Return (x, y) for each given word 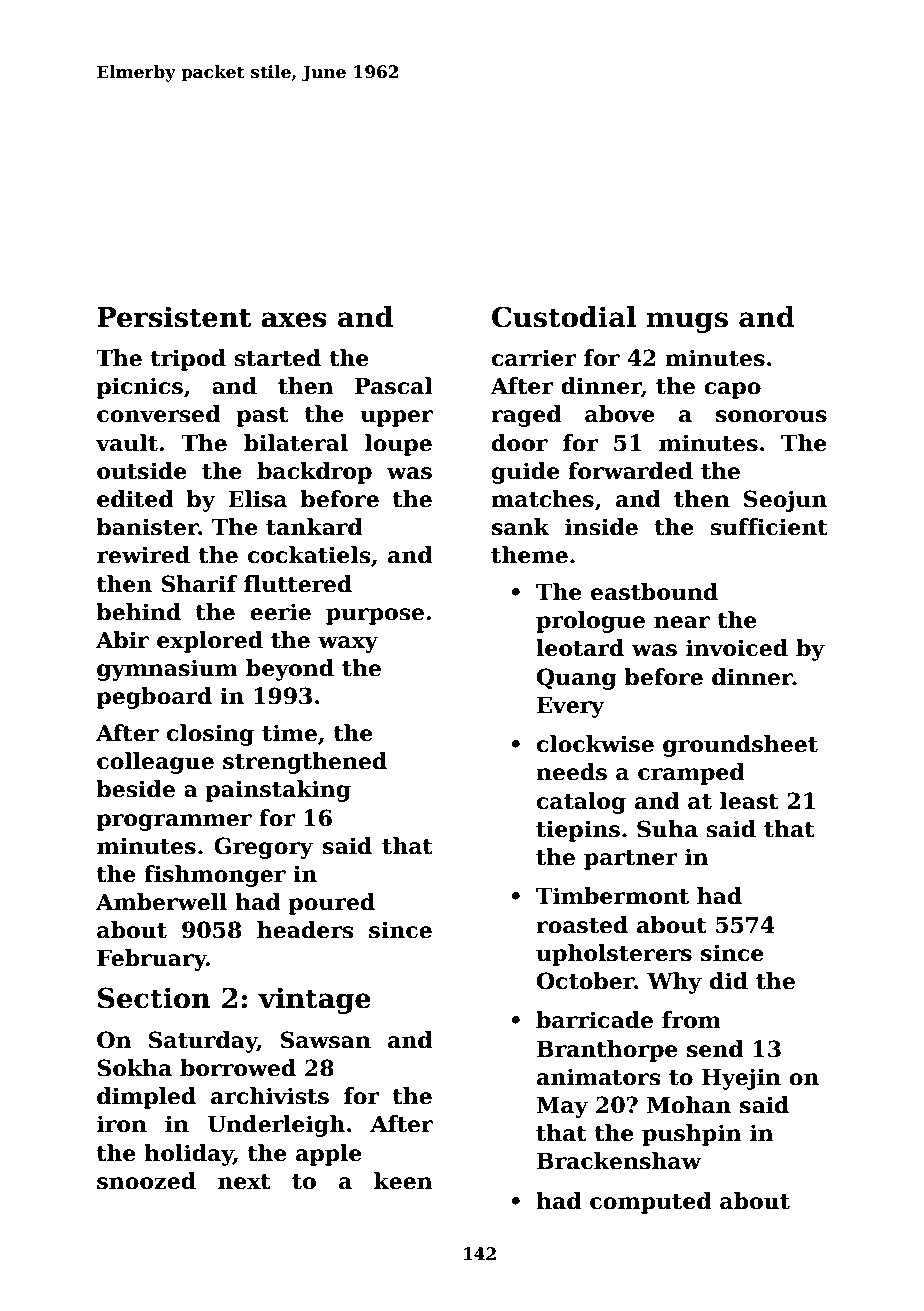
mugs (687, 322)
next (244, 1182)
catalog (581, 803)
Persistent (174, 317)
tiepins (578, 831)
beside (135, 789)
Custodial (564, 317)
